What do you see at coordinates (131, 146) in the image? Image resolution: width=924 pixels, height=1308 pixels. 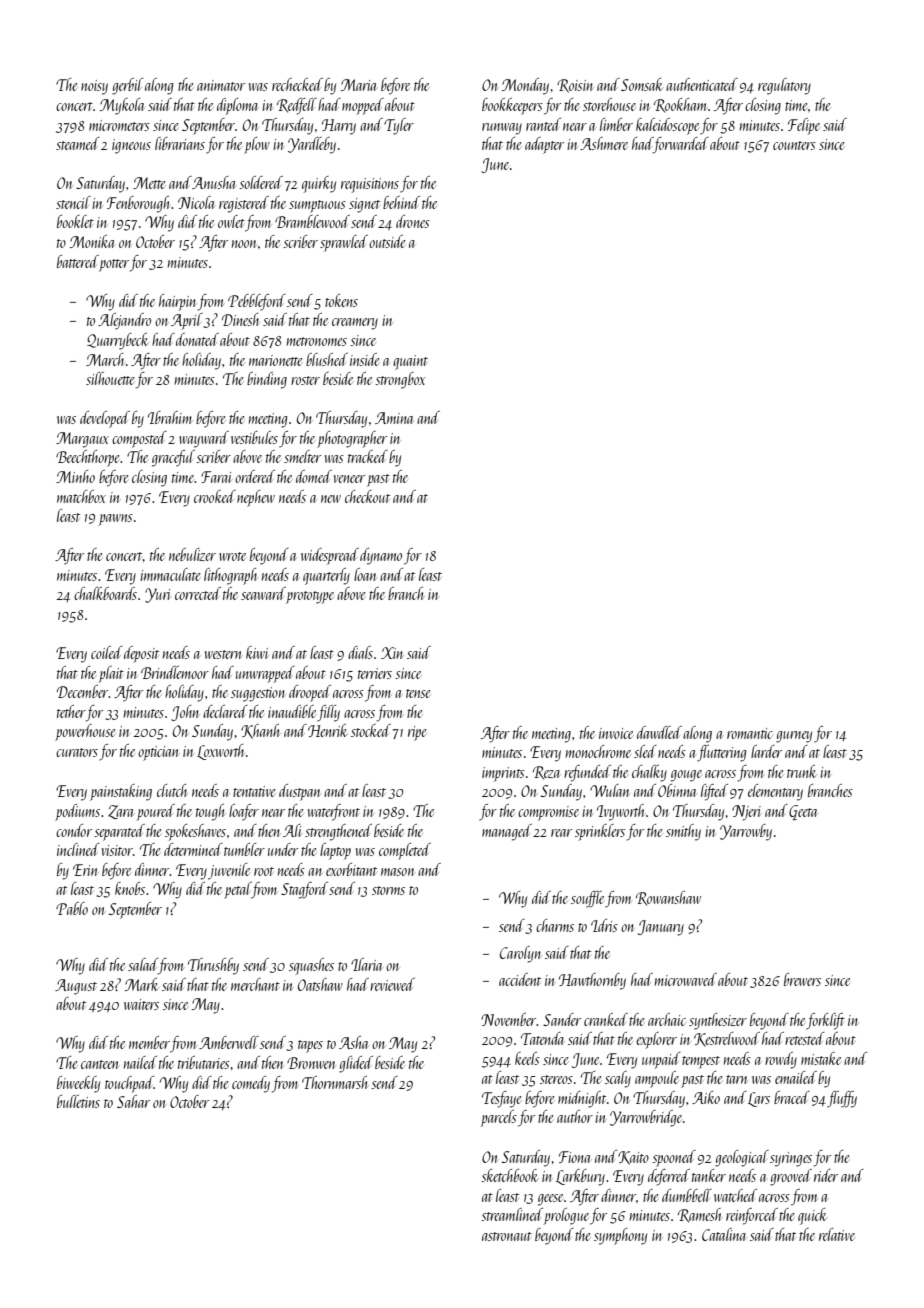 I see `igneous` at bounding box center [131, 146].
